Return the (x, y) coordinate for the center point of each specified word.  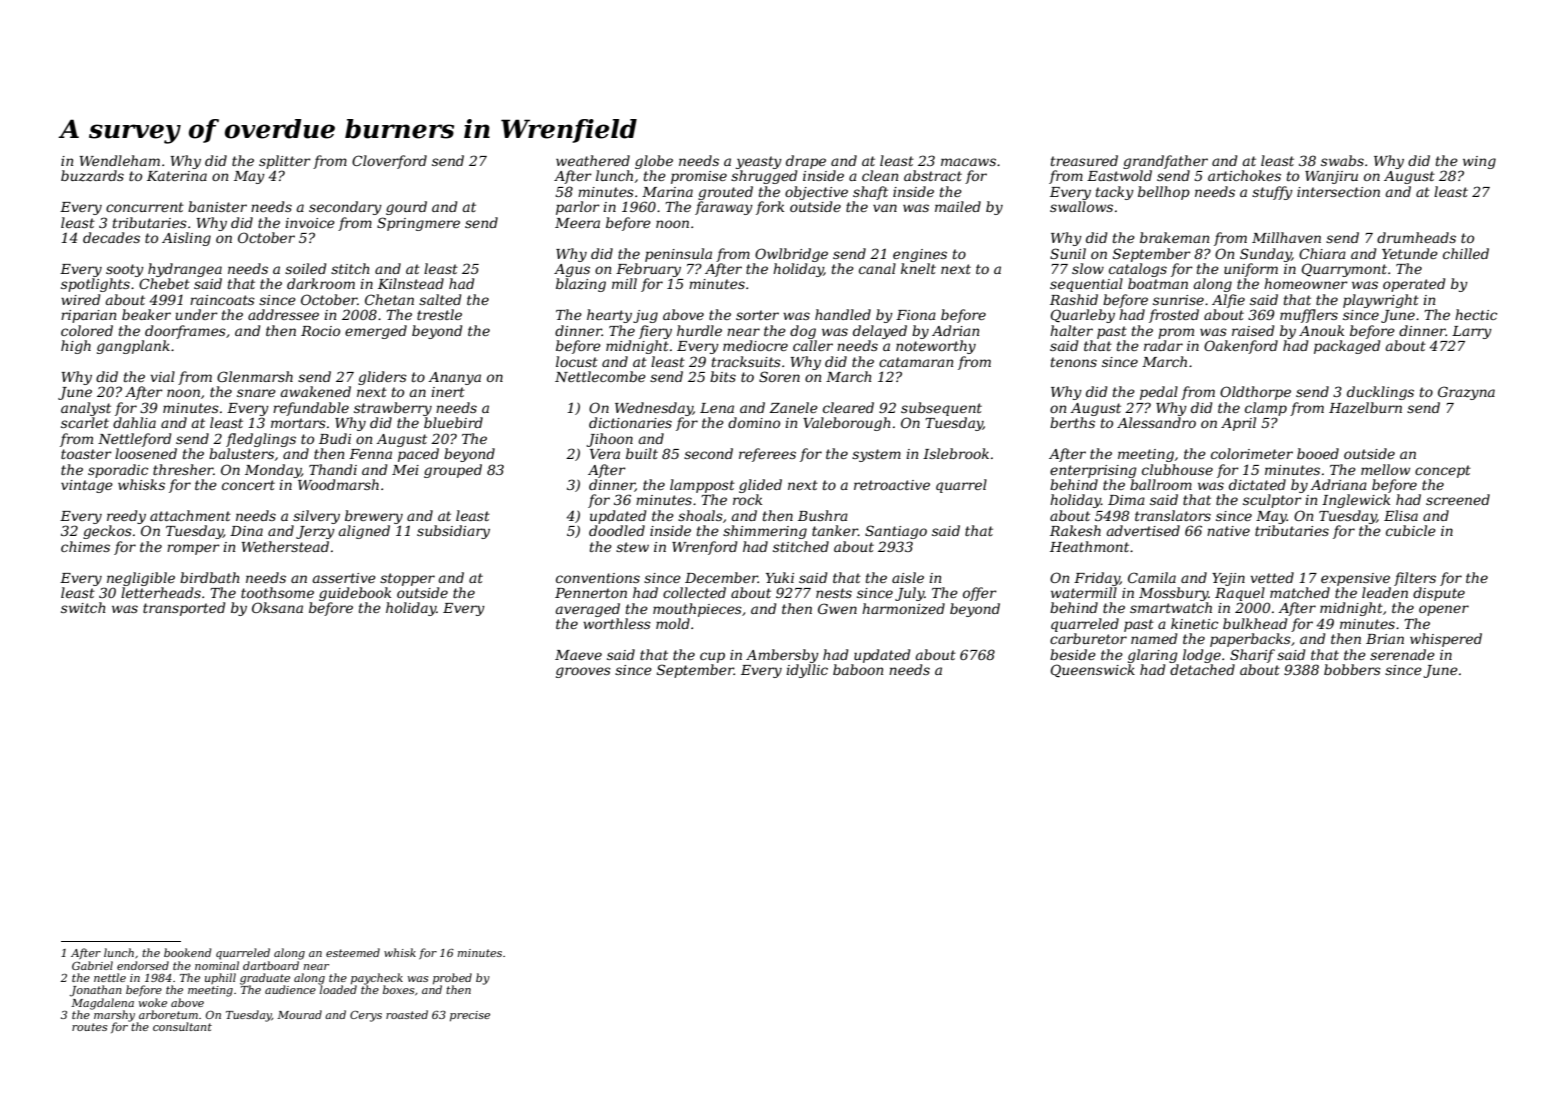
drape (806, 162)
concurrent (145, 207)
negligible (141, 579)
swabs (1342, 160)
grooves (583, 672)
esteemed (353, 952)
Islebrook (956, 453)
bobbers (1352, 669)
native (1228, 531)
